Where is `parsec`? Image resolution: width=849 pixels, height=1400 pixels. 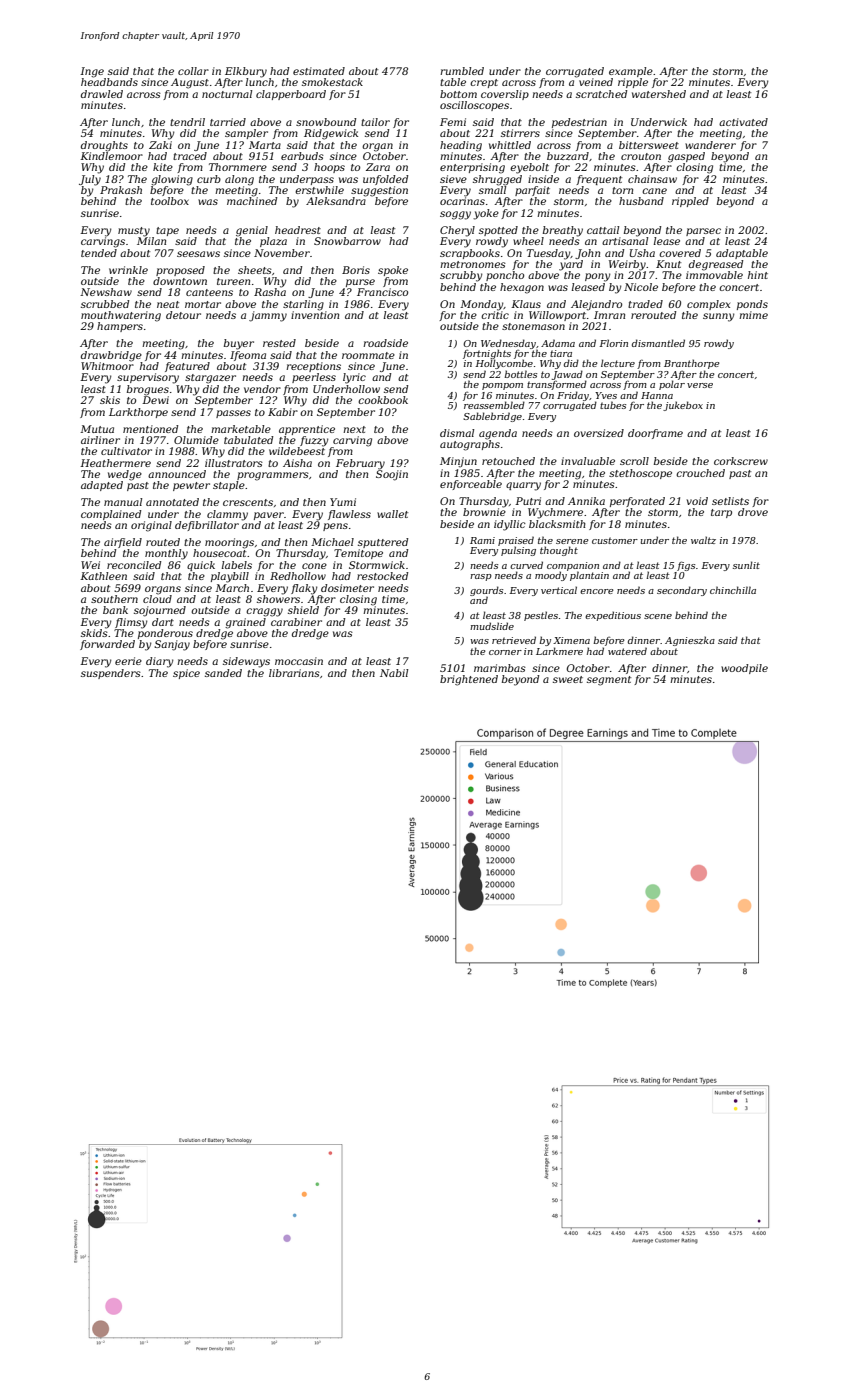 parsec is located at coordinates (703, 232).
